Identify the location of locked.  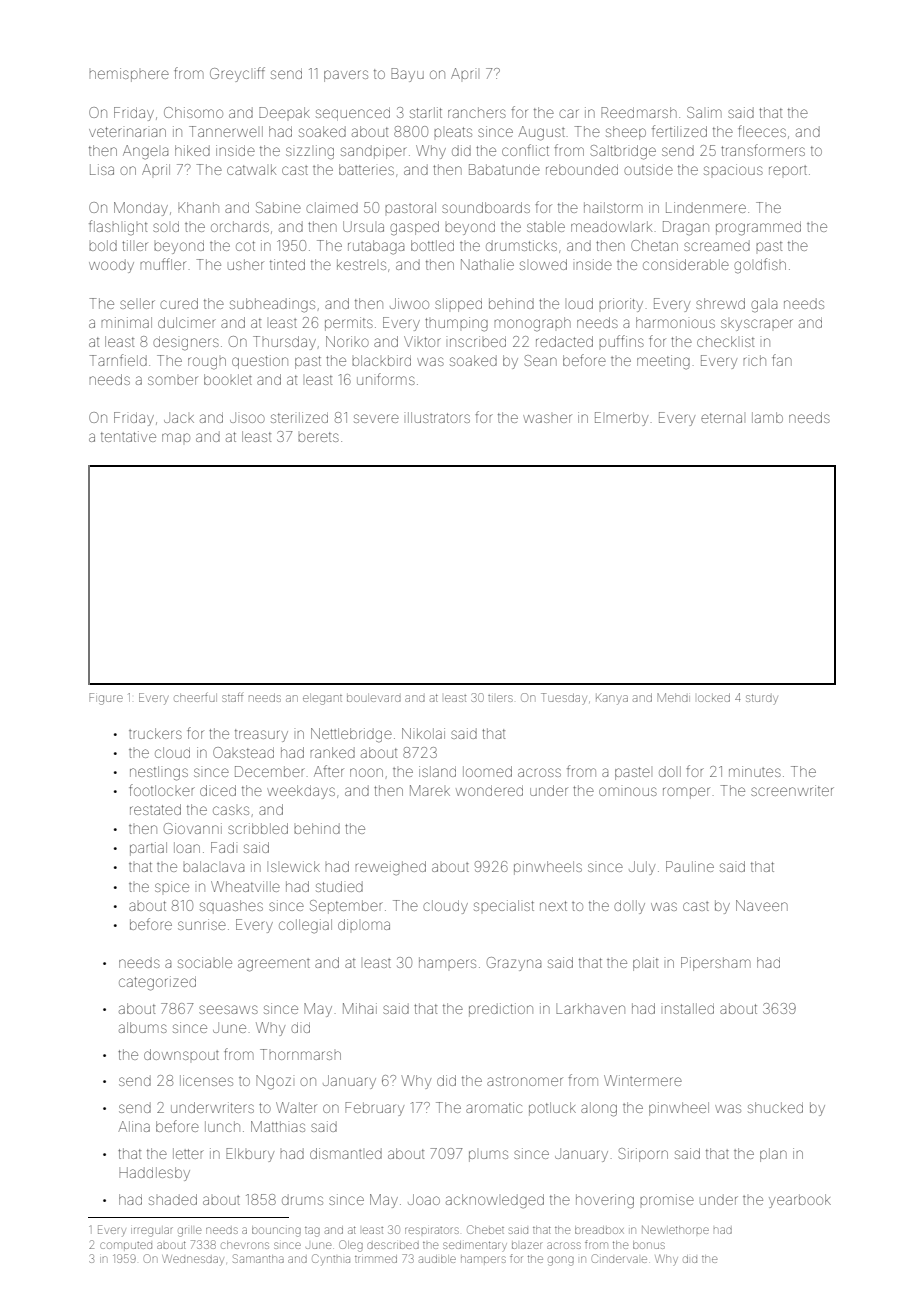
(714, 697).
